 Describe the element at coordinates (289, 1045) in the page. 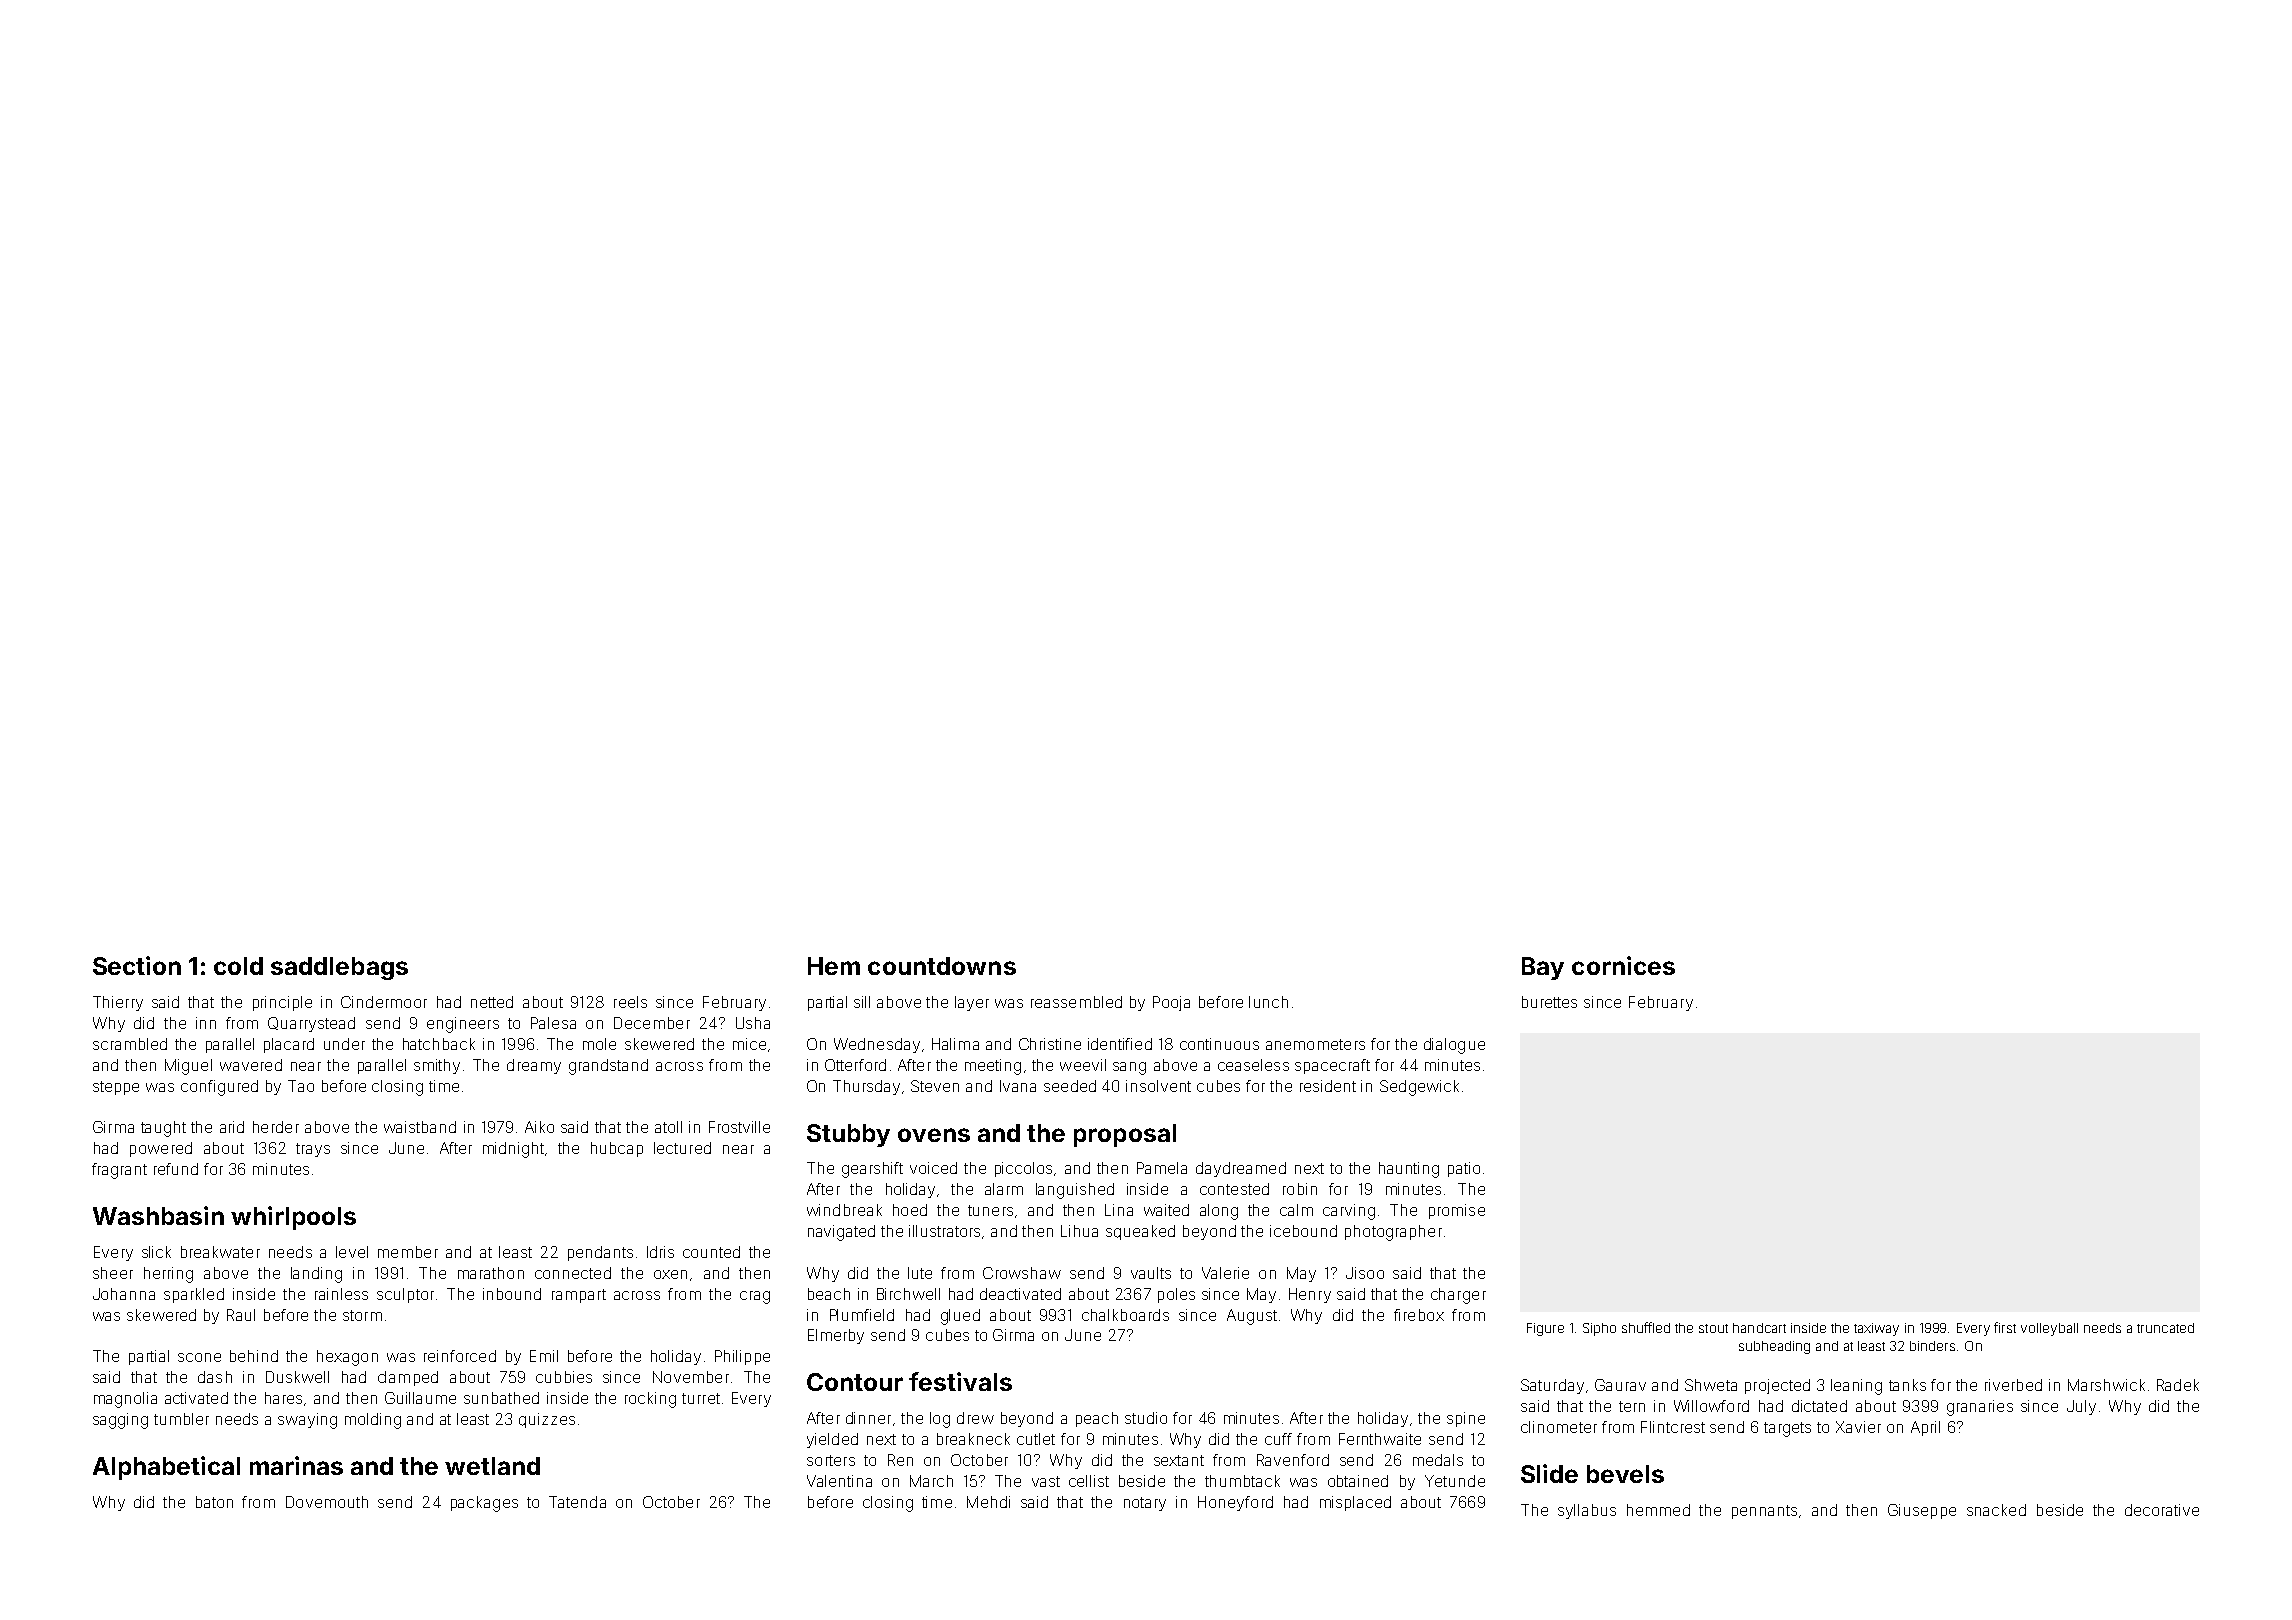

I see `placard` at that location.
